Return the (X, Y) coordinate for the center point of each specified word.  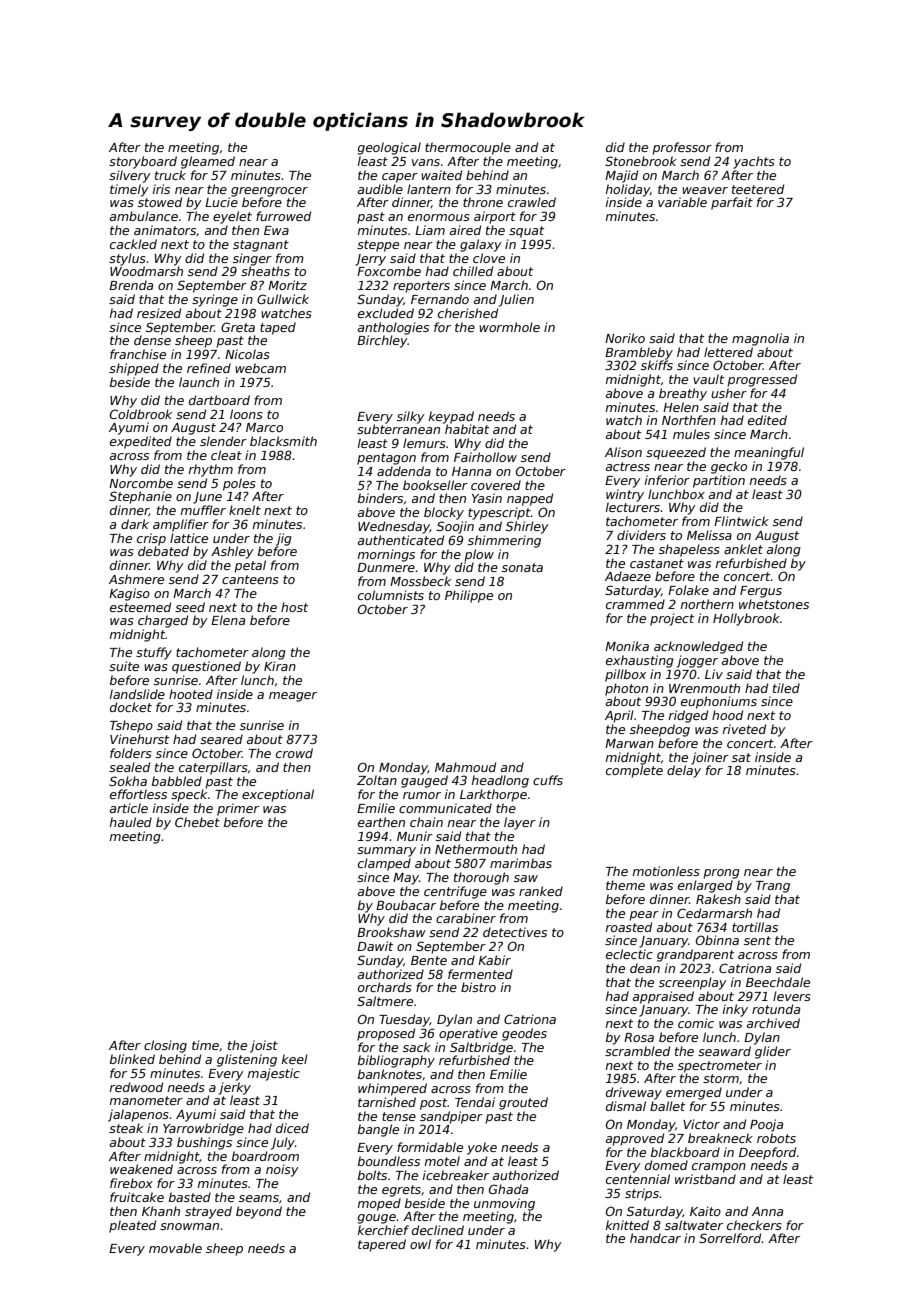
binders (380, 498)
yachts (754, 162)
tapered (382, 1245)
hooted (191, 694)
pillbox (625, 675)
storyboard (143, 162)
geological (389, 148)
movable (175, 1248)
